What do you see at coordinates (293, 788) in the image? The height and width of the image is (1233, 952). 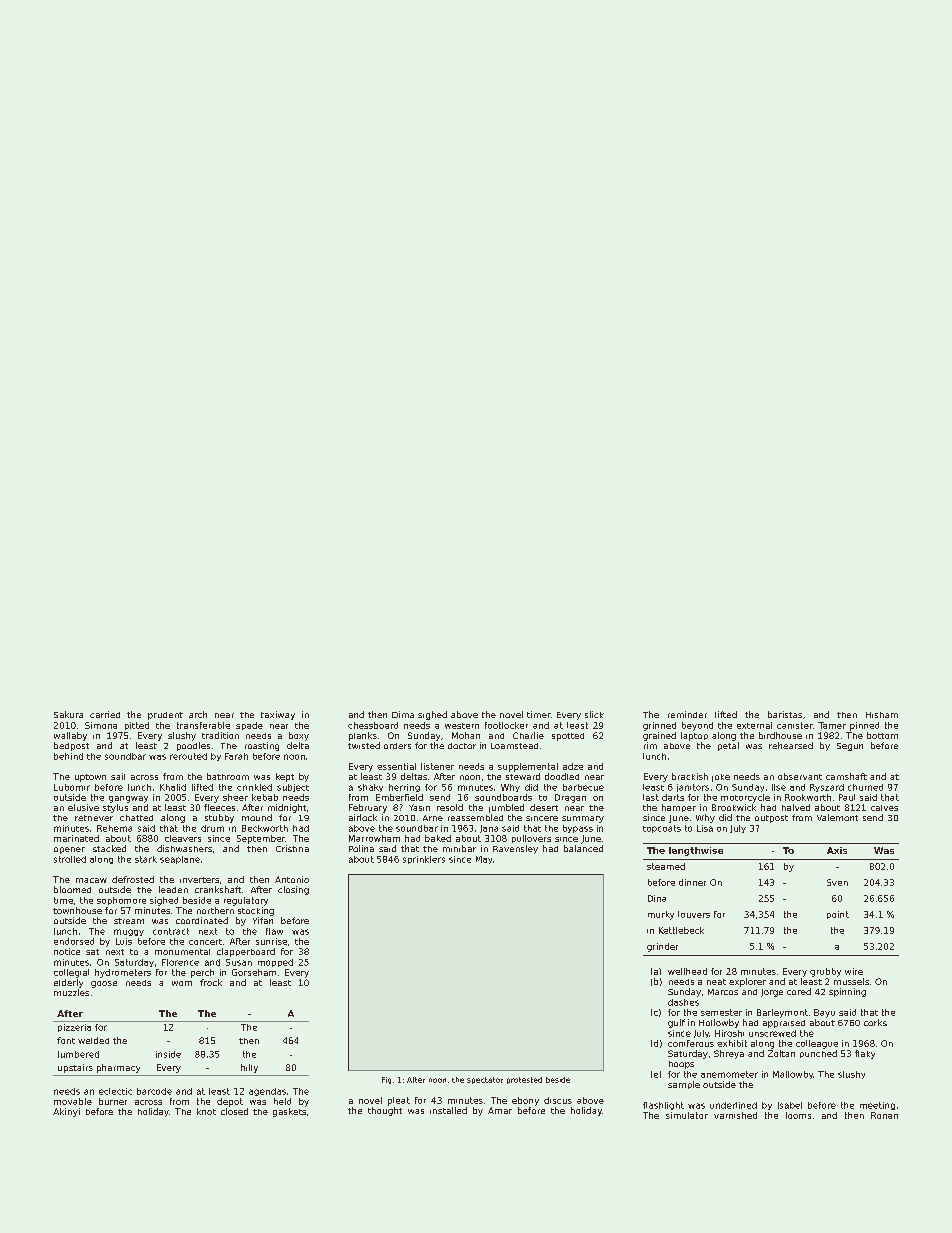 I see `subject` at bounding box center [293, 788].
